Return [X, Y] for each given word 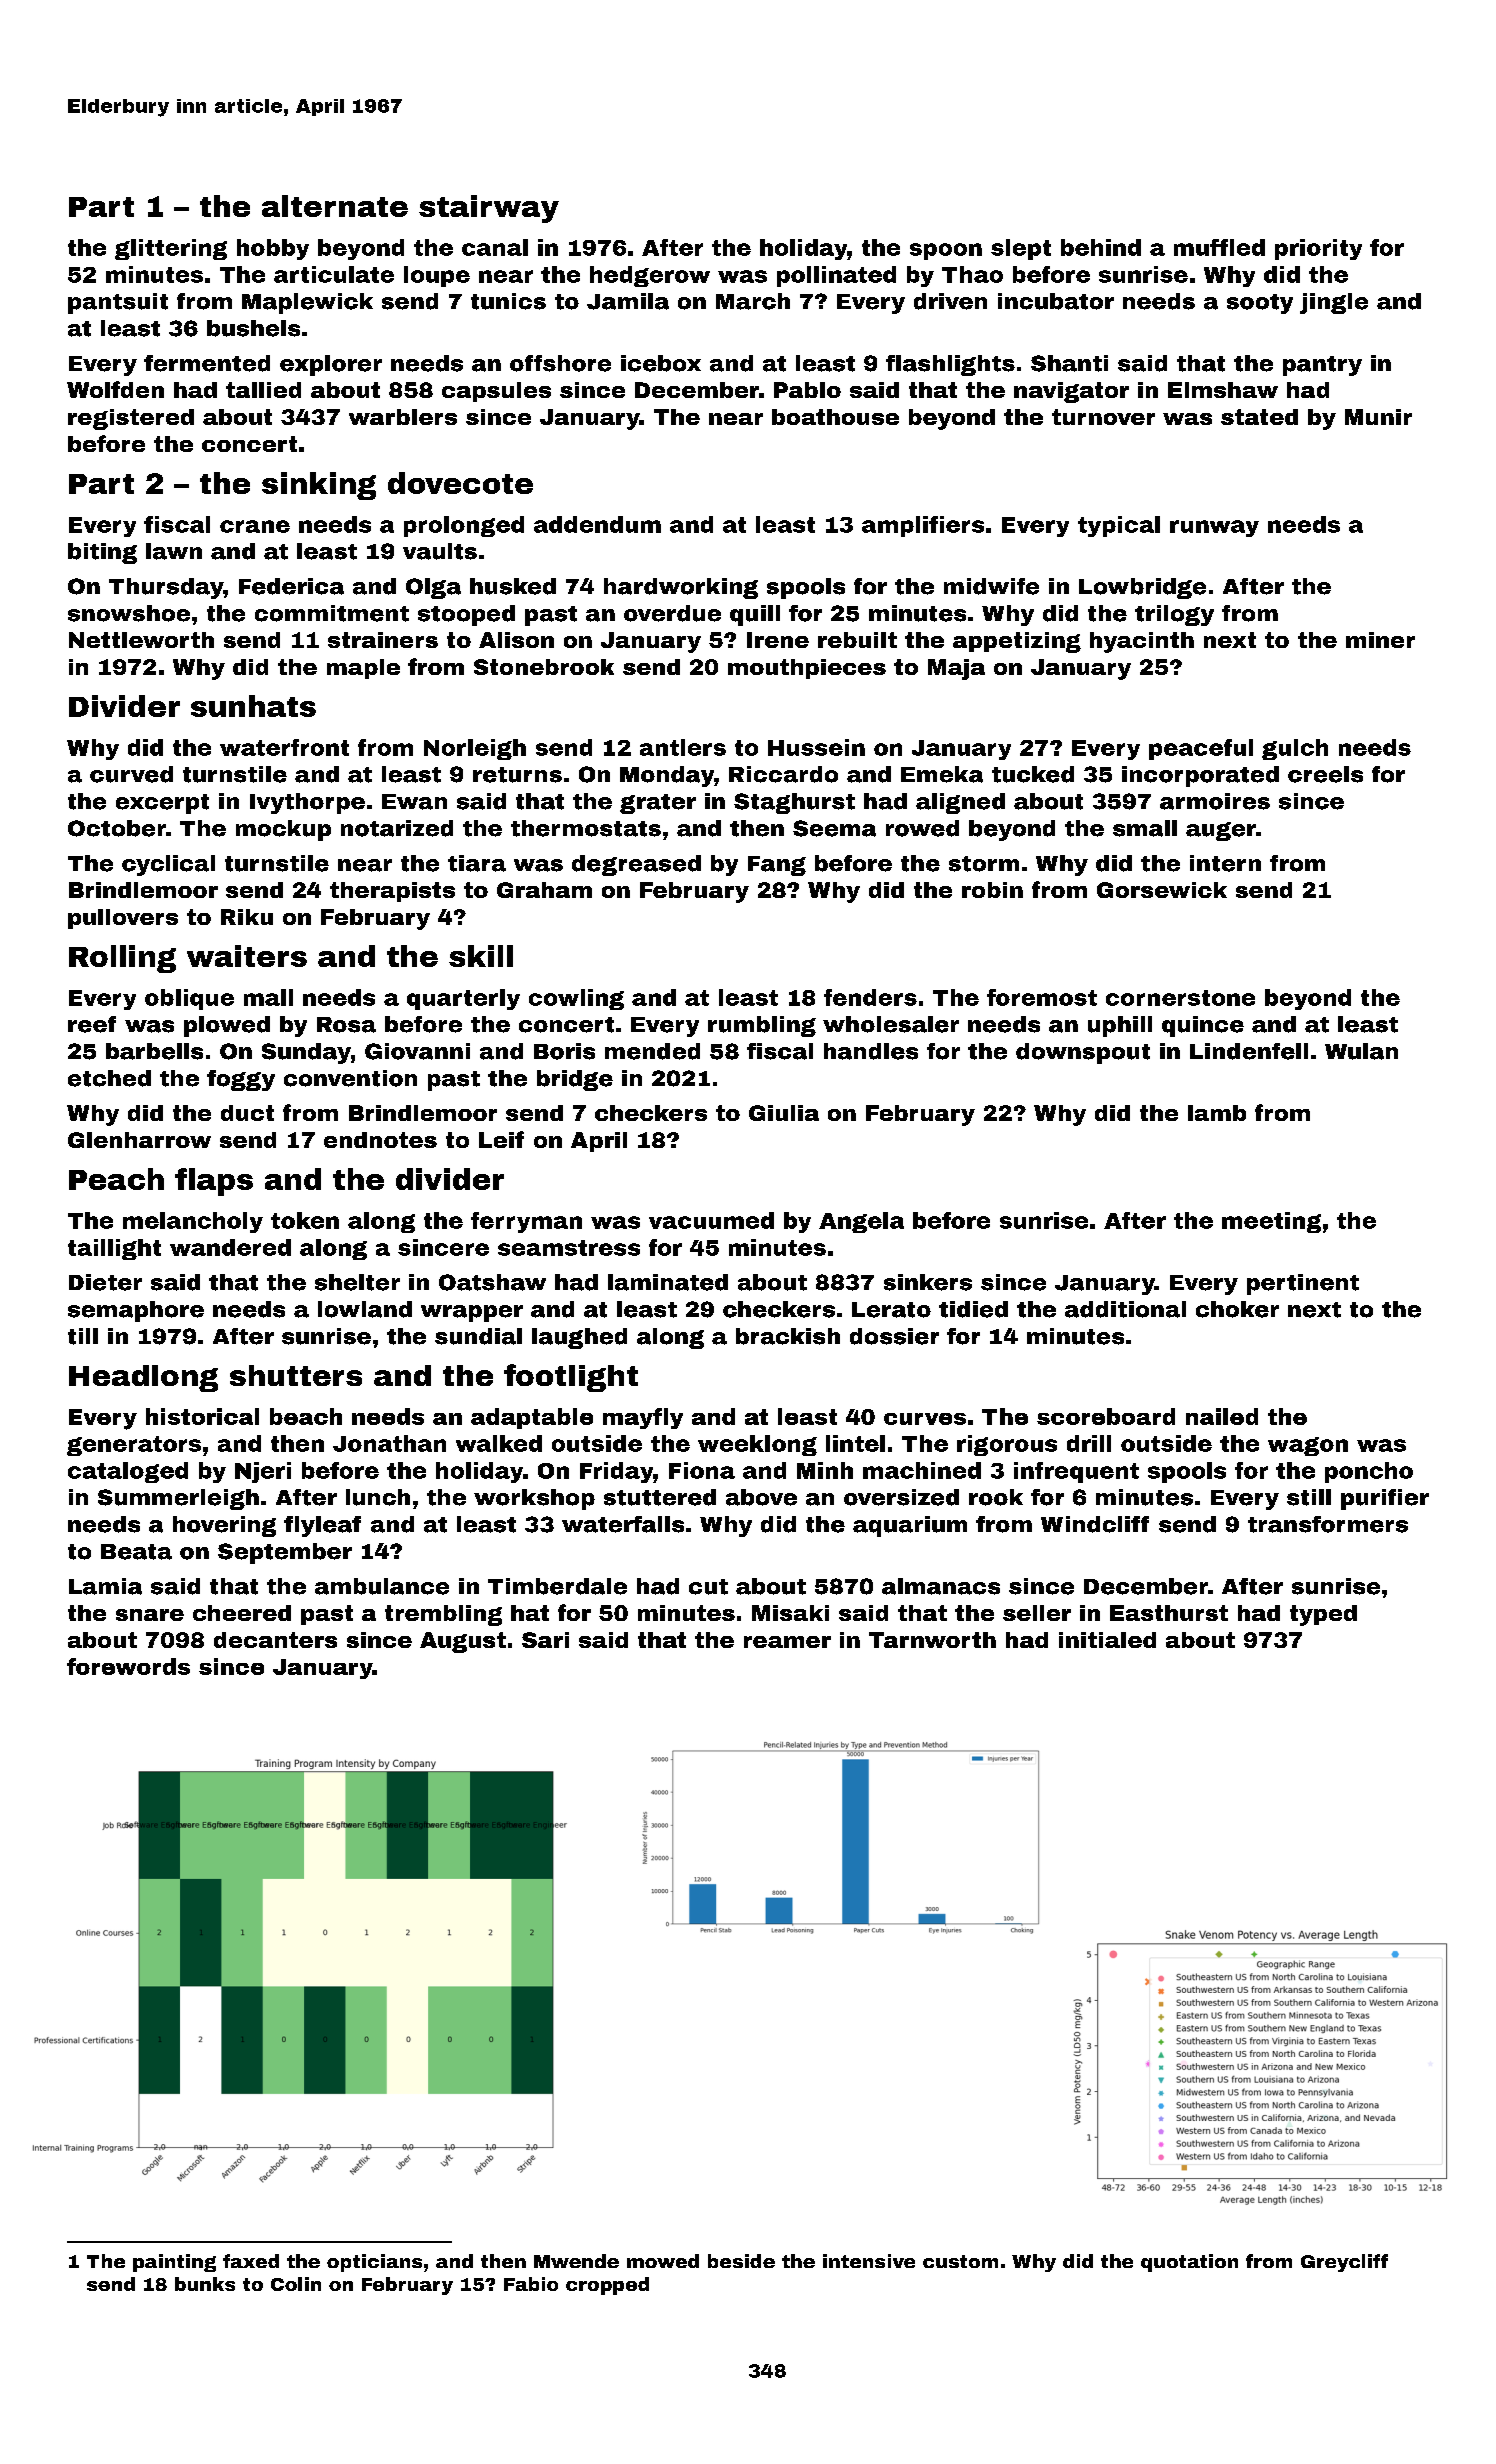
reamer [787, 1642]
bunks [205, 2284]
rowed [922, 828]
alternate [335, 206]
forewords [128, 1666]
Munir [1378, 417]
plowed [227, 1026]
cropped [607, 2286]
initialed [1107, 1640]
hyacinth [1142, 642]
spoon [946, 251]
